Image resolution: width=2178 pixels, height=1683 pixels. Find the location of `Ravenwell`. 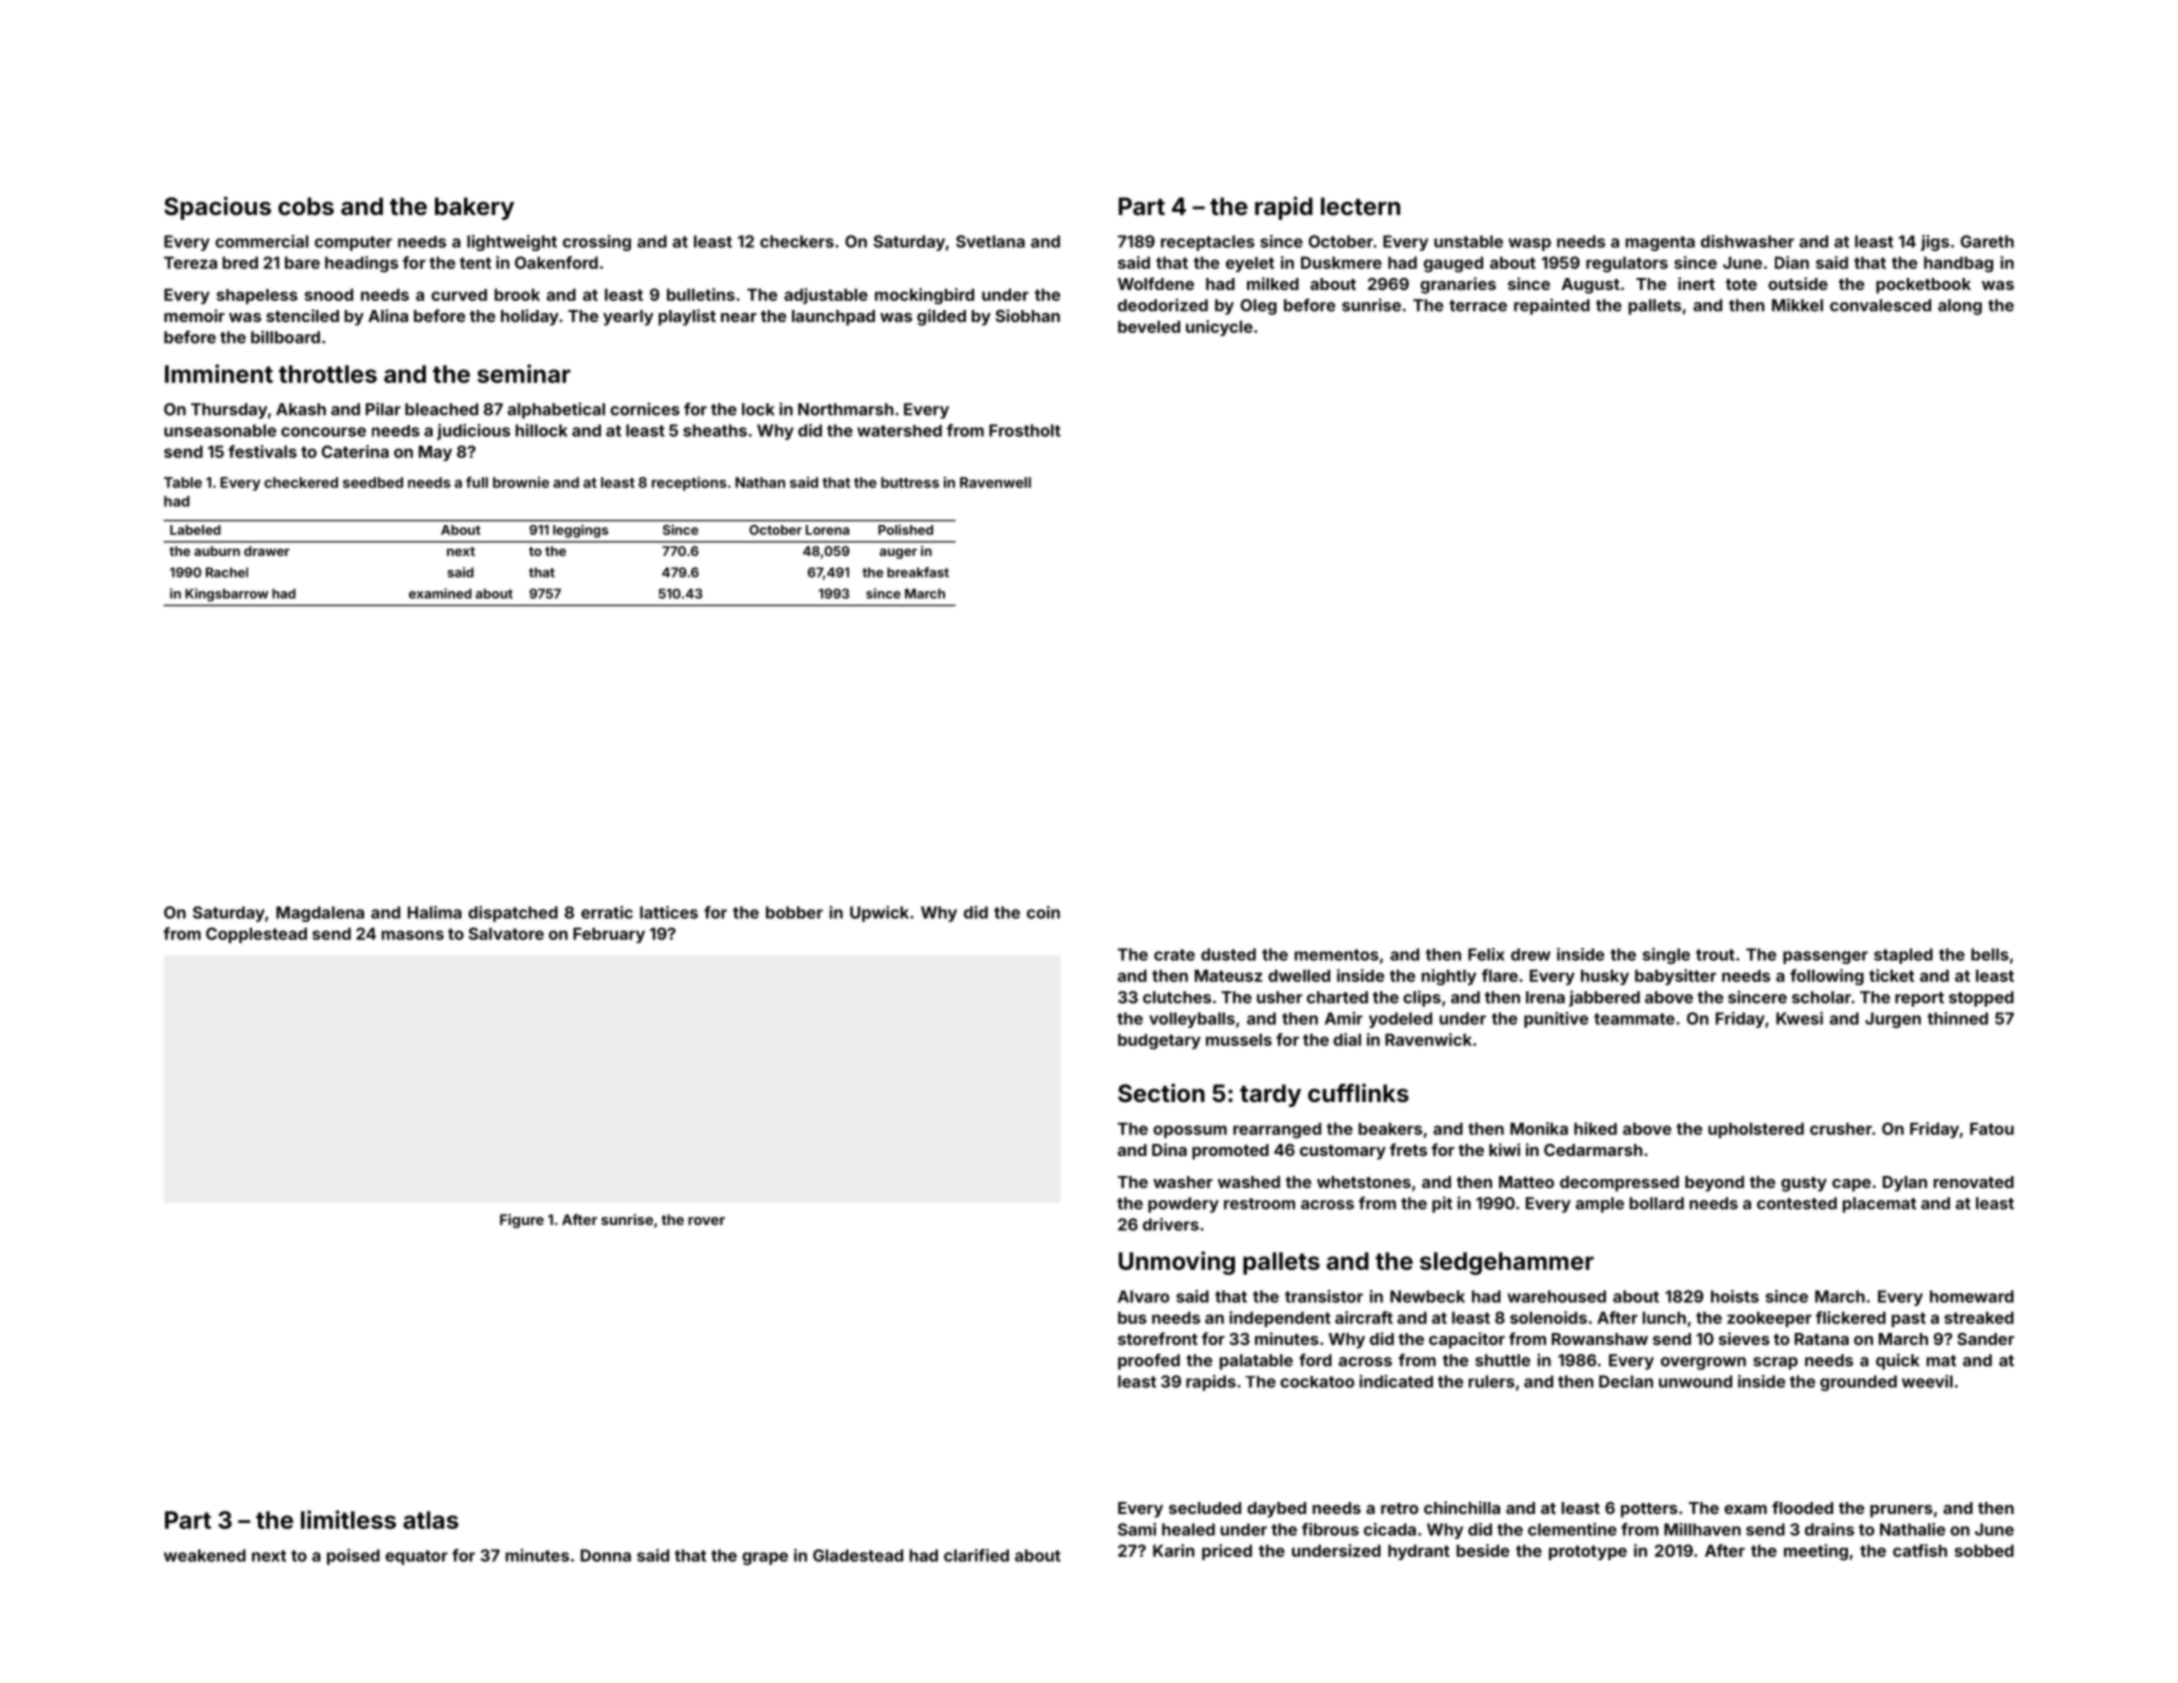

Ravenwell is located at coordinates (995, 482).
